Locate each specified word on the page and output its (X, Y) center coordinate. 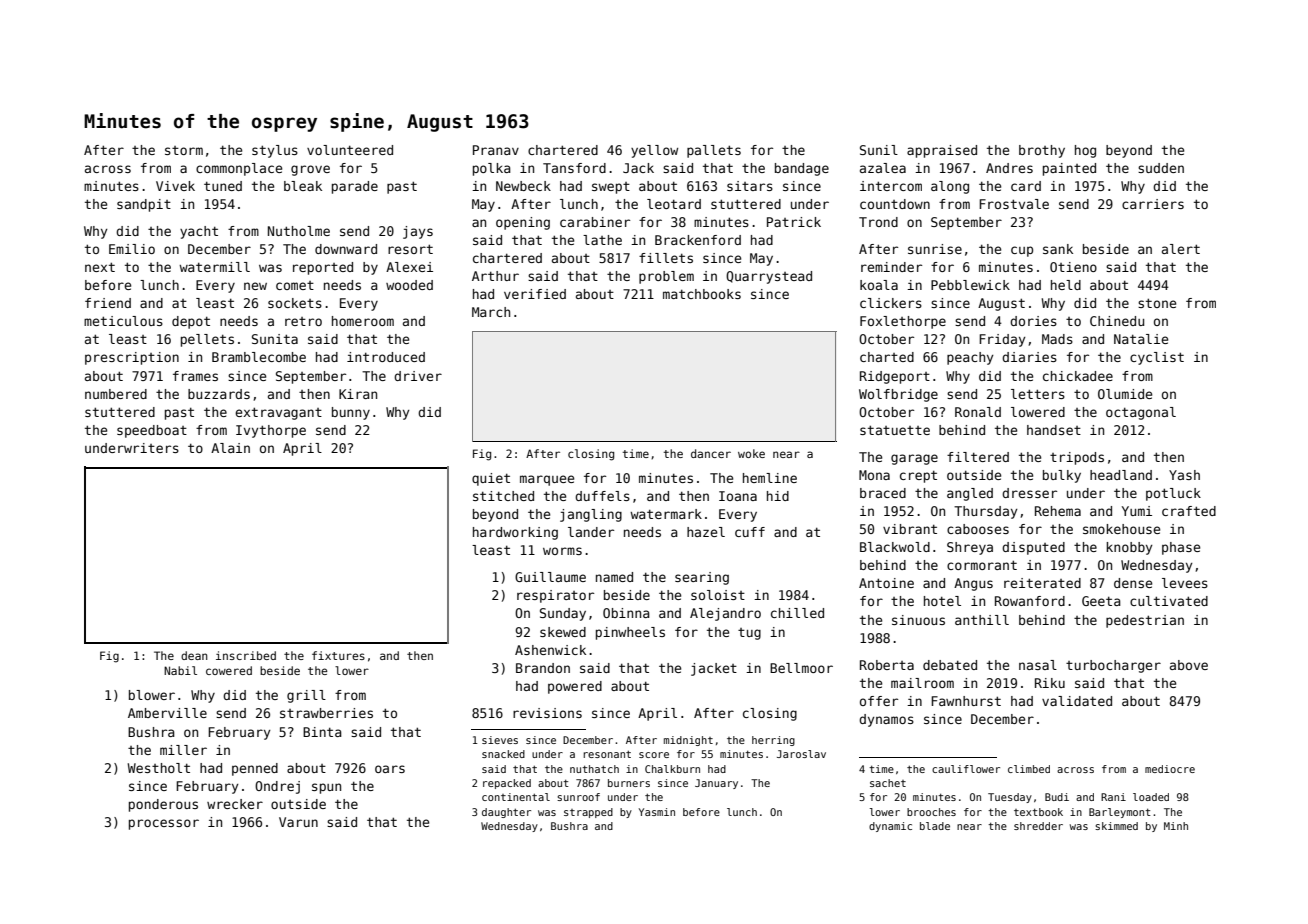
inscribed (246, 655)
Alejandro (725, 614)
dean (194, 655)
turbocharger (1113, 666)
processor (164, 824)
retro (303, 321)
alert (1181, 249)
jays (418, 232)
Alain (230, 448)
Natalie (1141, 339)
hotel (942, 601)
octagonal (1141, 413)
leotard (674, 204)
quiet (491, 479)
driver (418, 376)
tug (749, 634)
